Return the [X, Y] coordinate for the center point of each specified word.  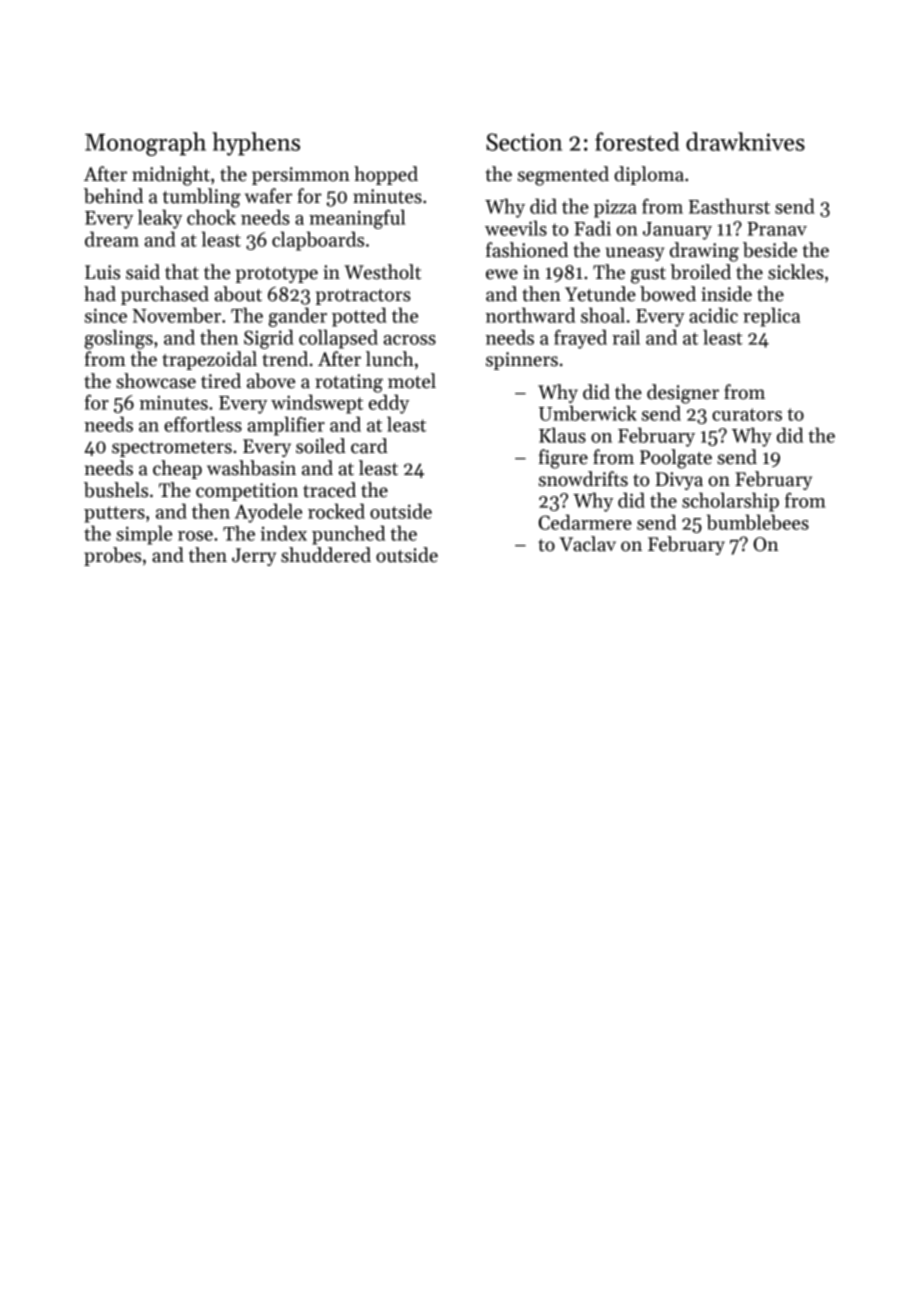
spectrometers [172, 449]
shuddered [326, 555]
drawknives [745, 141]
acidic [713, 315]
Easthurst [729, 206]
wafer [268, 196]
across [409, 340]
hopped [386, 175]
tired [221, 381]
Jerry [254, 557]
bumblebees [758, 522]
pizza [615, 208]
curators [747, 414]
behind [113, 196]
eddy [389, 404]
